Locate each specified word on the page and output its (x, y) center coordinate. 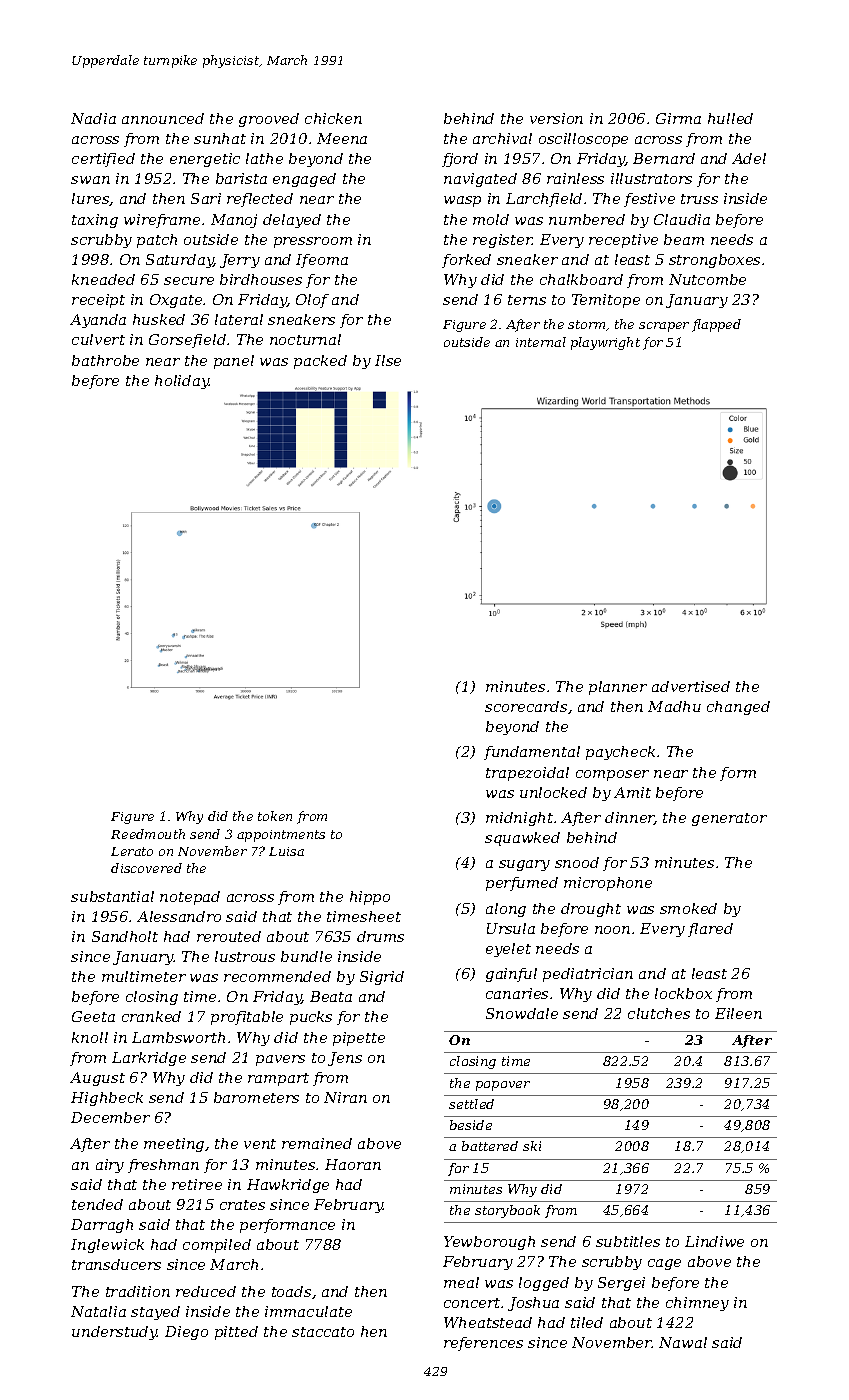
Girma (678, 118)
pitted (236, 1333)
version (556, 118)
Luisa (286, 851)
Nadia (93, 118)
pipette (359, 1039)
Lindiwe (714, 1241)
